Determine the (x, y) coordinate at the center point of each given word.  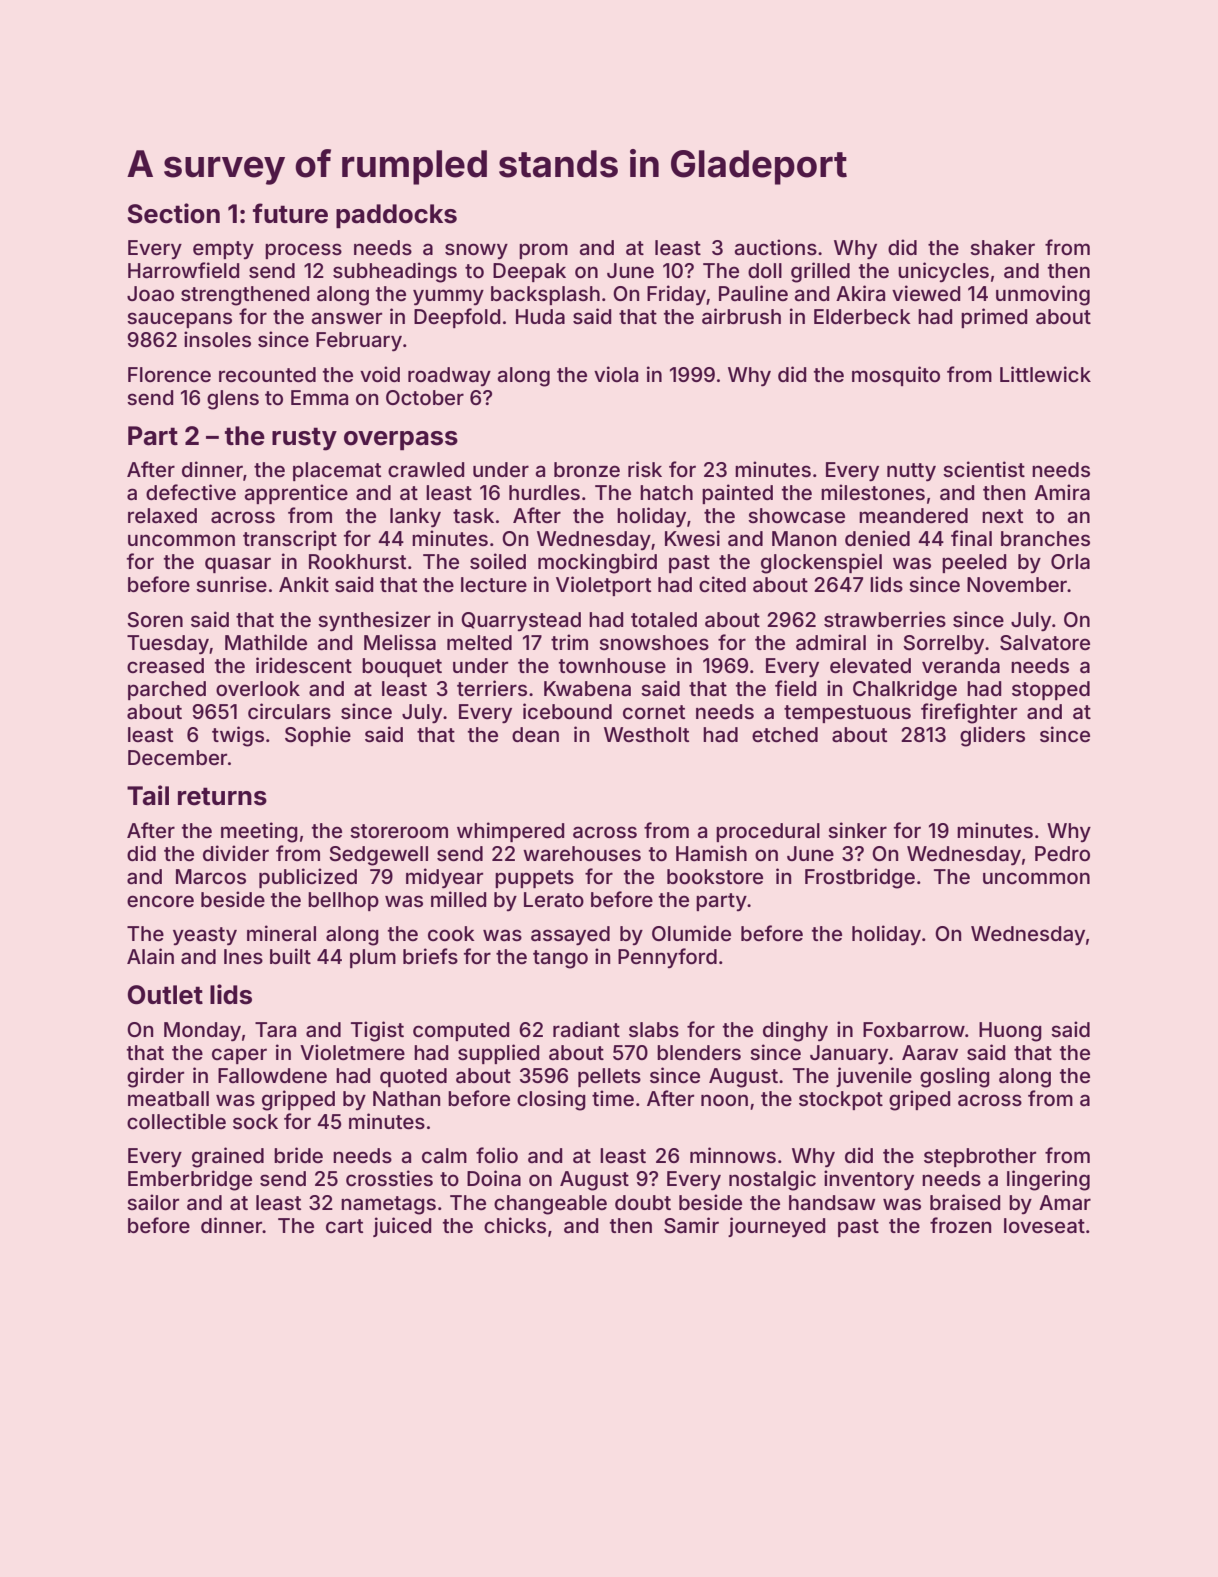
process (303, 251)
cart (344, 1226)
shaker (1002, 247)
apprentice (296, 494)
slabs (654, 1029)
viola (616, 374)
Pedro (1062, 853)
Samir (691, 1225)
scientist (984, 469)
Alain (150, 956)
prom (543, 251)
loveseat (1044, 1225)
